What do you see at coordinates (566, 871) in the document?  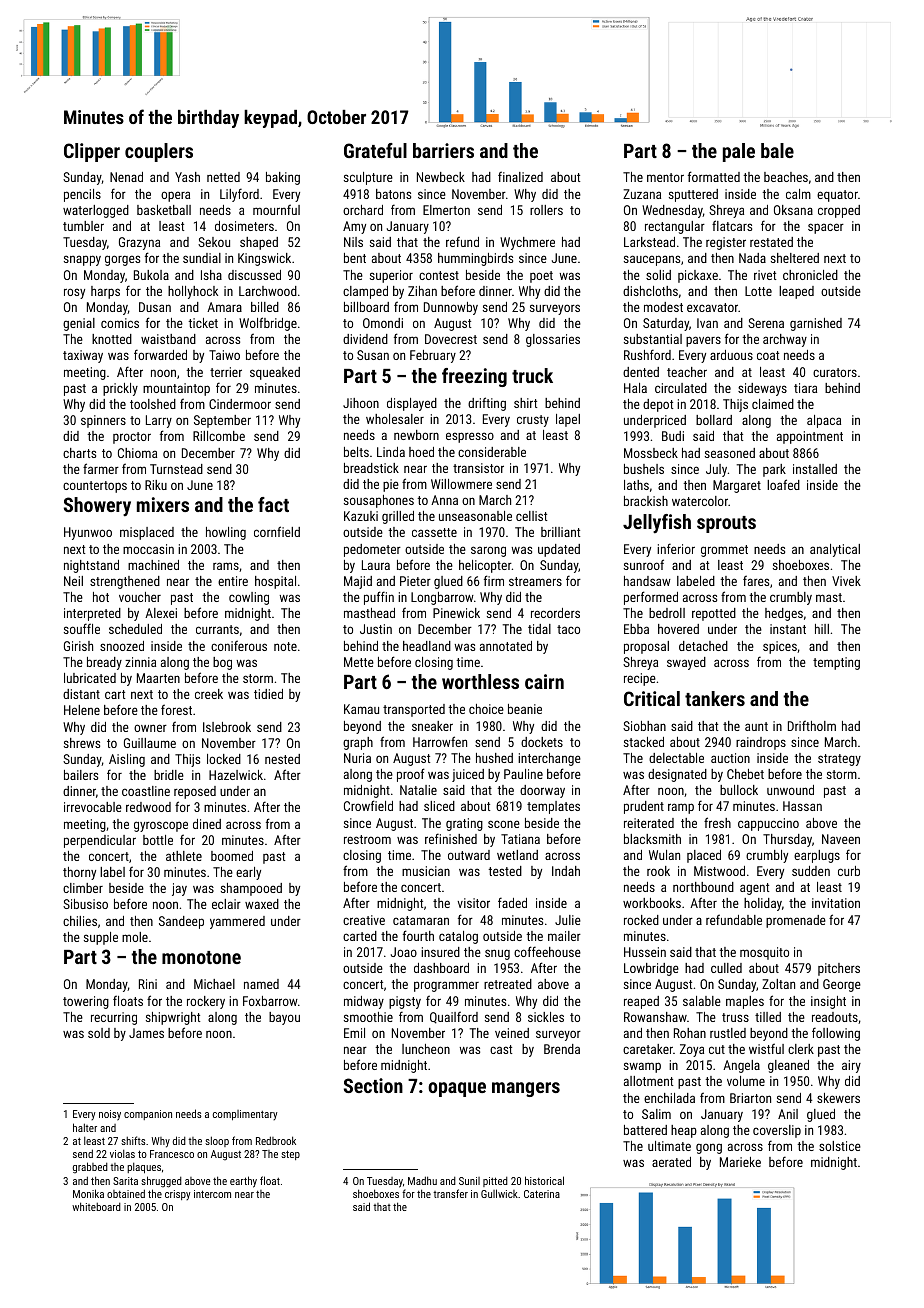 I see `Indah` at bounding box center [566, 871].
